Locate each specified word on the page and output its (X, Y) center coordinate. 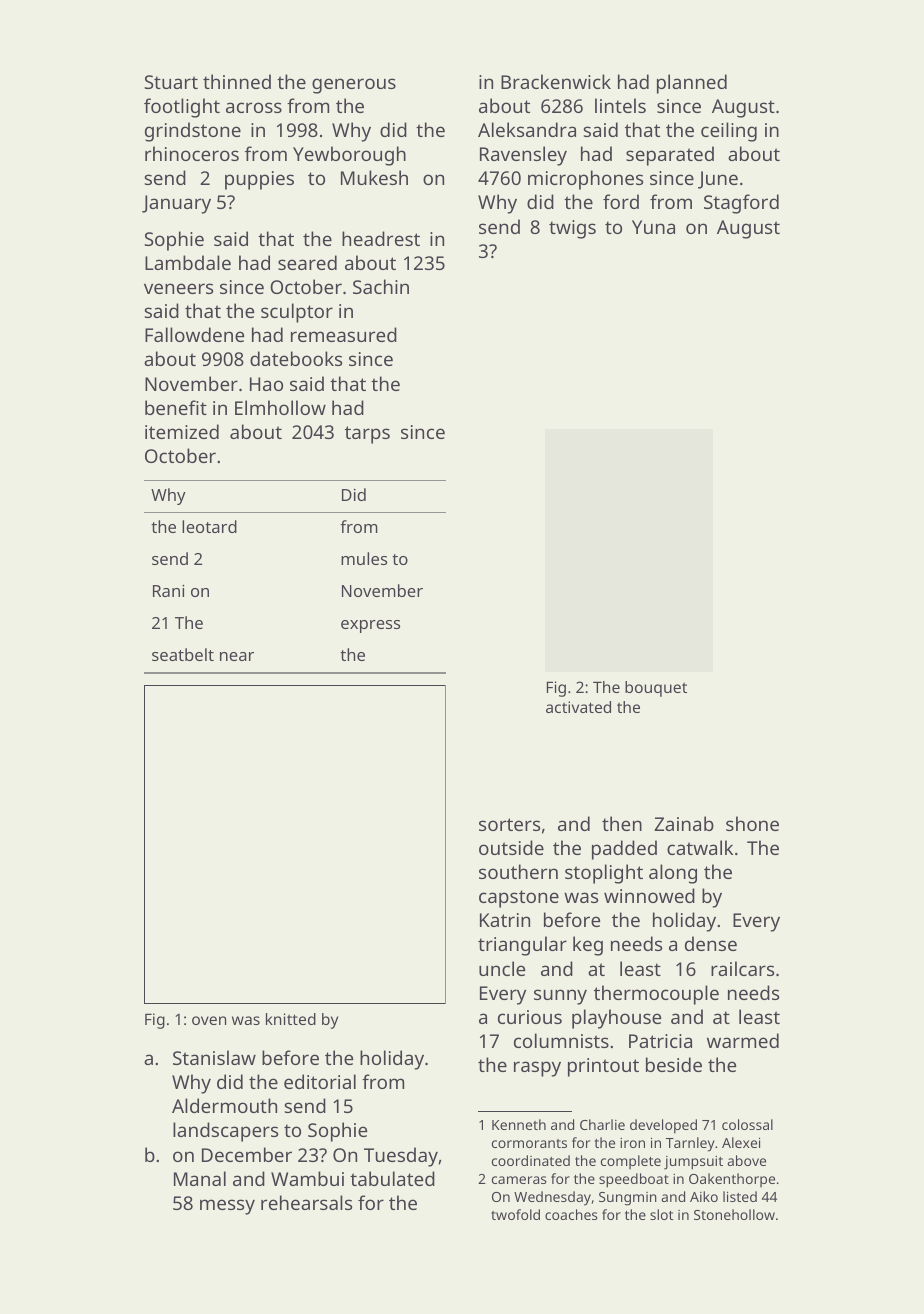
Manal (200, 1178)
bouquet (656, 689)
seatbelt (183, 654)
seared (307, 262)
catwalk (700, 847)
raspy (537, 1069)
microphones (585, 180)
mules (364, 558)
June (718, 180)
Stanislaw (214, 1057)
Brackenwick (556, 81)
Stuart (171, 82)
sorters (509, 824)
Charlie (602, 1124)
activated (578, 707)
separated (670, 156)
